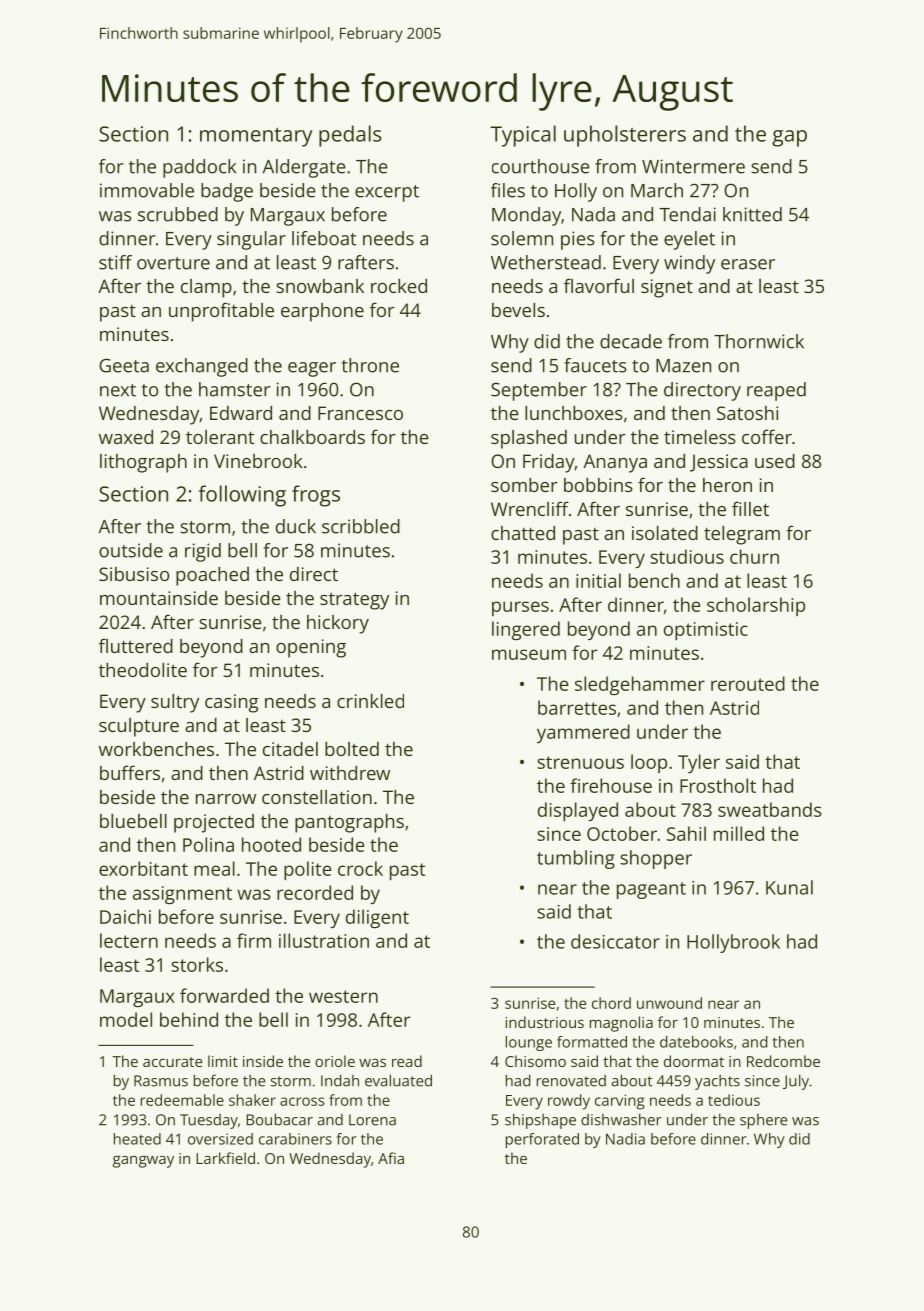 Image resolution: width=924 pixels, height=1311 pixels. I want to click on crinkled, so click(370, 701).
